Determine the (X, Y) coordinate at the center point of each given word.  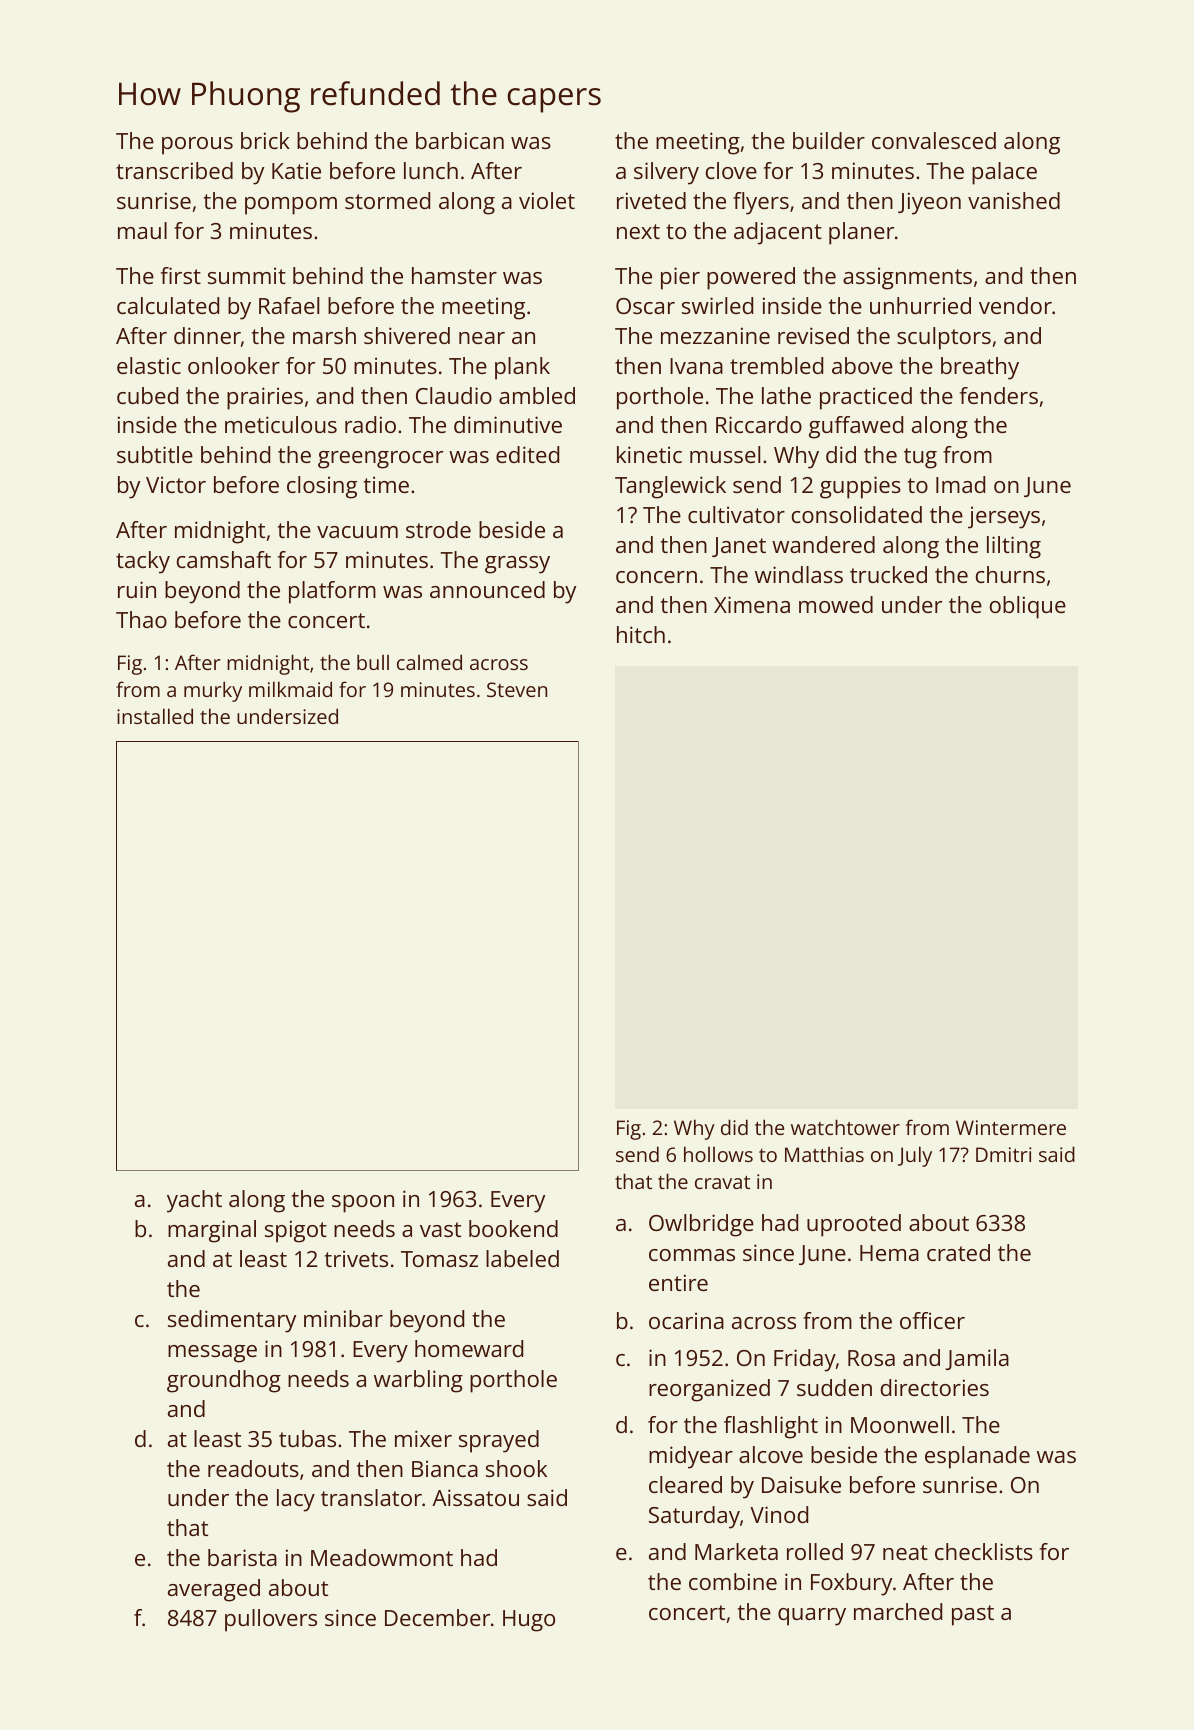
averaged (214, 1590)
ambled (537, 395)
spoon (363, 1204)
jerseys (1004, 517)
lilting (1014, 547)
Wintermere (1011, 1127)
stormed (387, 200)
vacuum (357, 532)
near (482, 338)
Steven (517, 689)
